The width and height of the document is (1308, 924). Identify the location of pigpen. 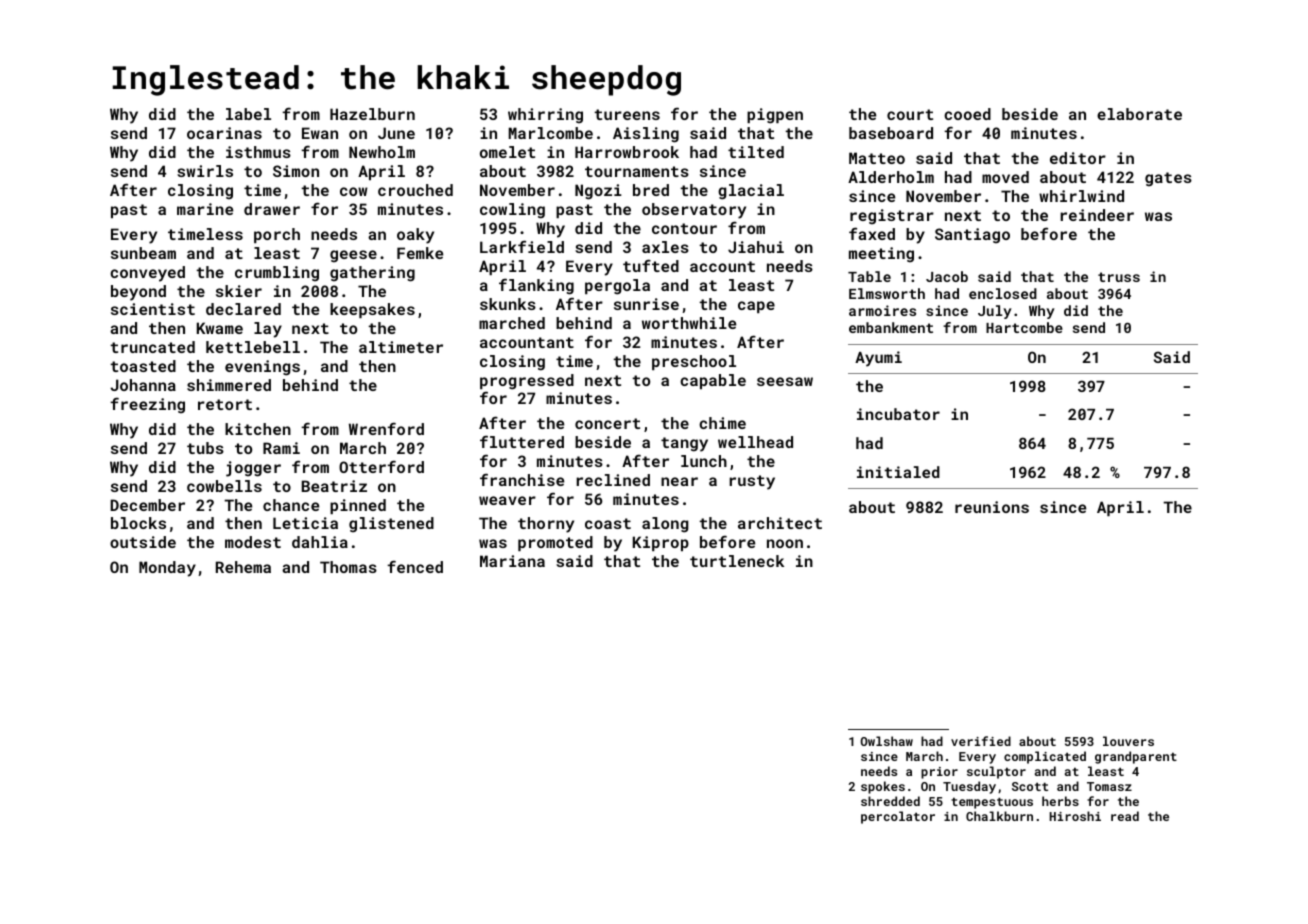
(775, 116).
